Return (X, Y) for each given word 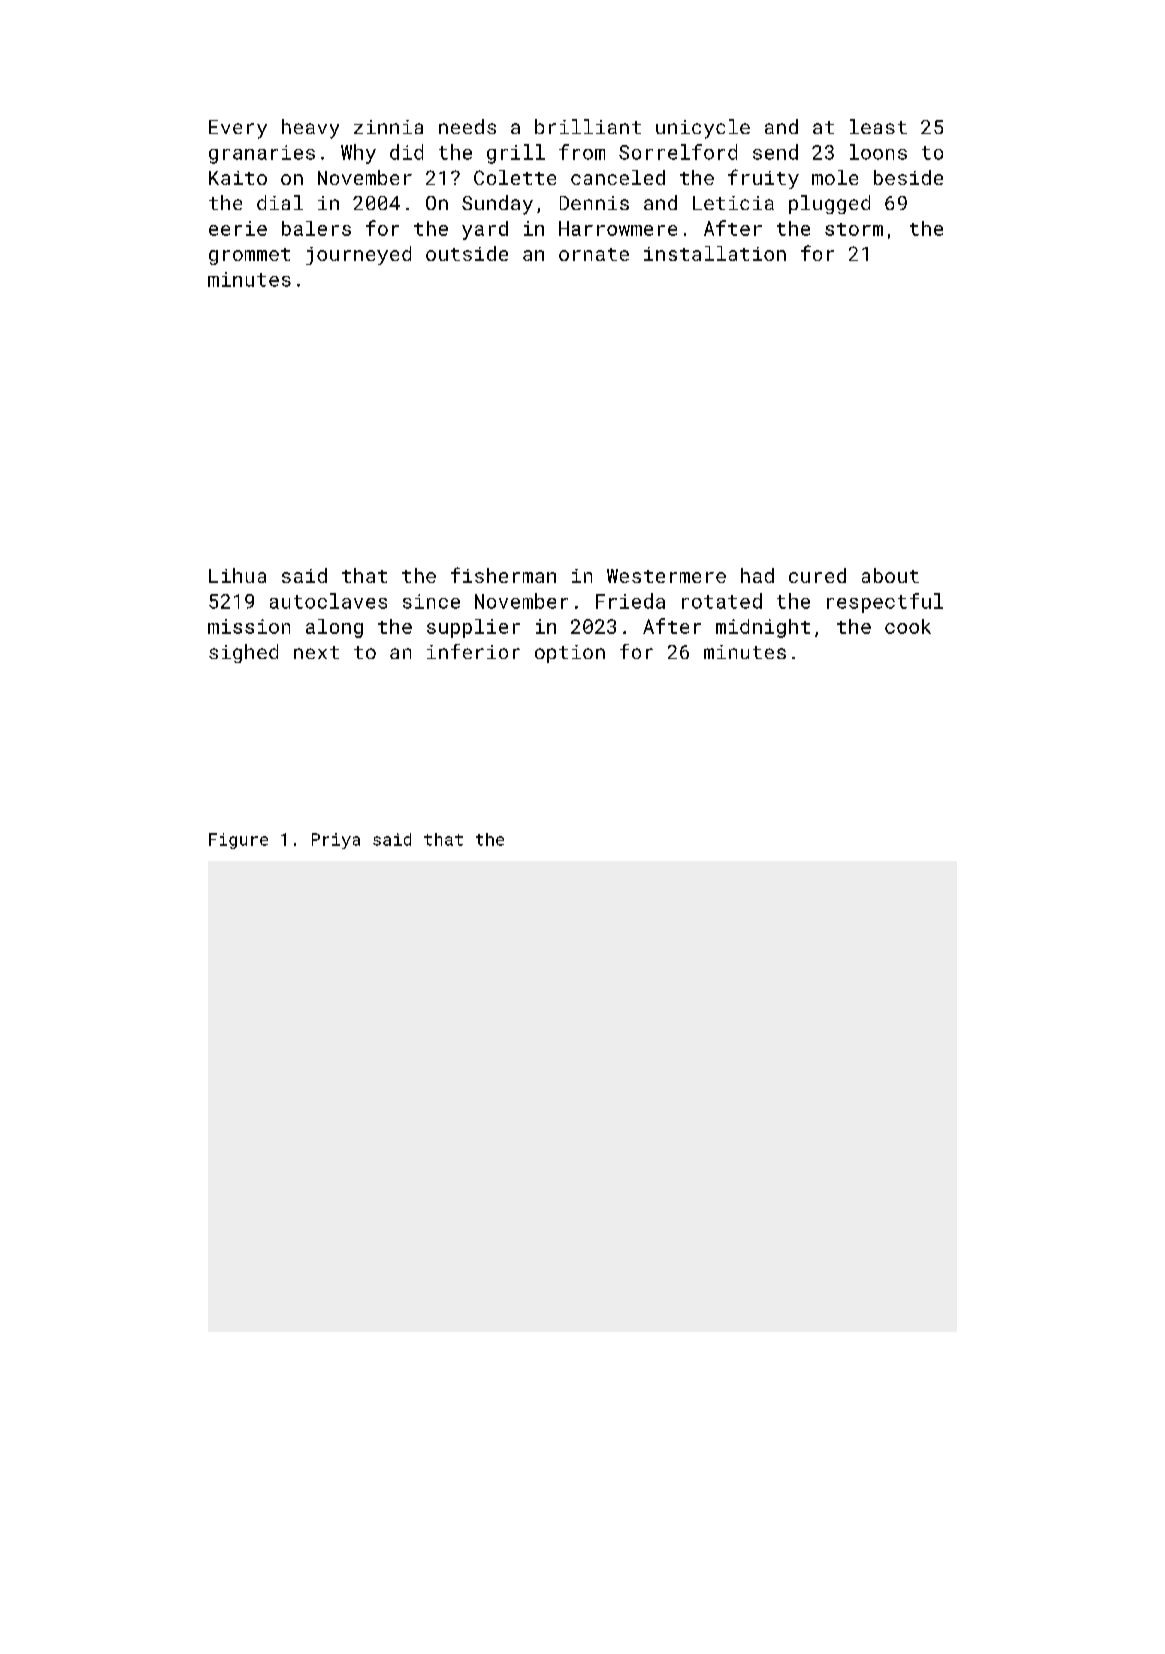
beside (908, 177)
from (582, 152)
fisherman (503, 575)
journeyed (358, 255)
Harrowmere (618, 228)
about (890, 575)
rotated (722, 601)
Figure (238, 841)
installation (715, 253)
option (570, 654)
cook (908, 626)
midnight (763, 628)
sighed (243, 653)
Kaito (238, 178)
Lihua (237, 575)
